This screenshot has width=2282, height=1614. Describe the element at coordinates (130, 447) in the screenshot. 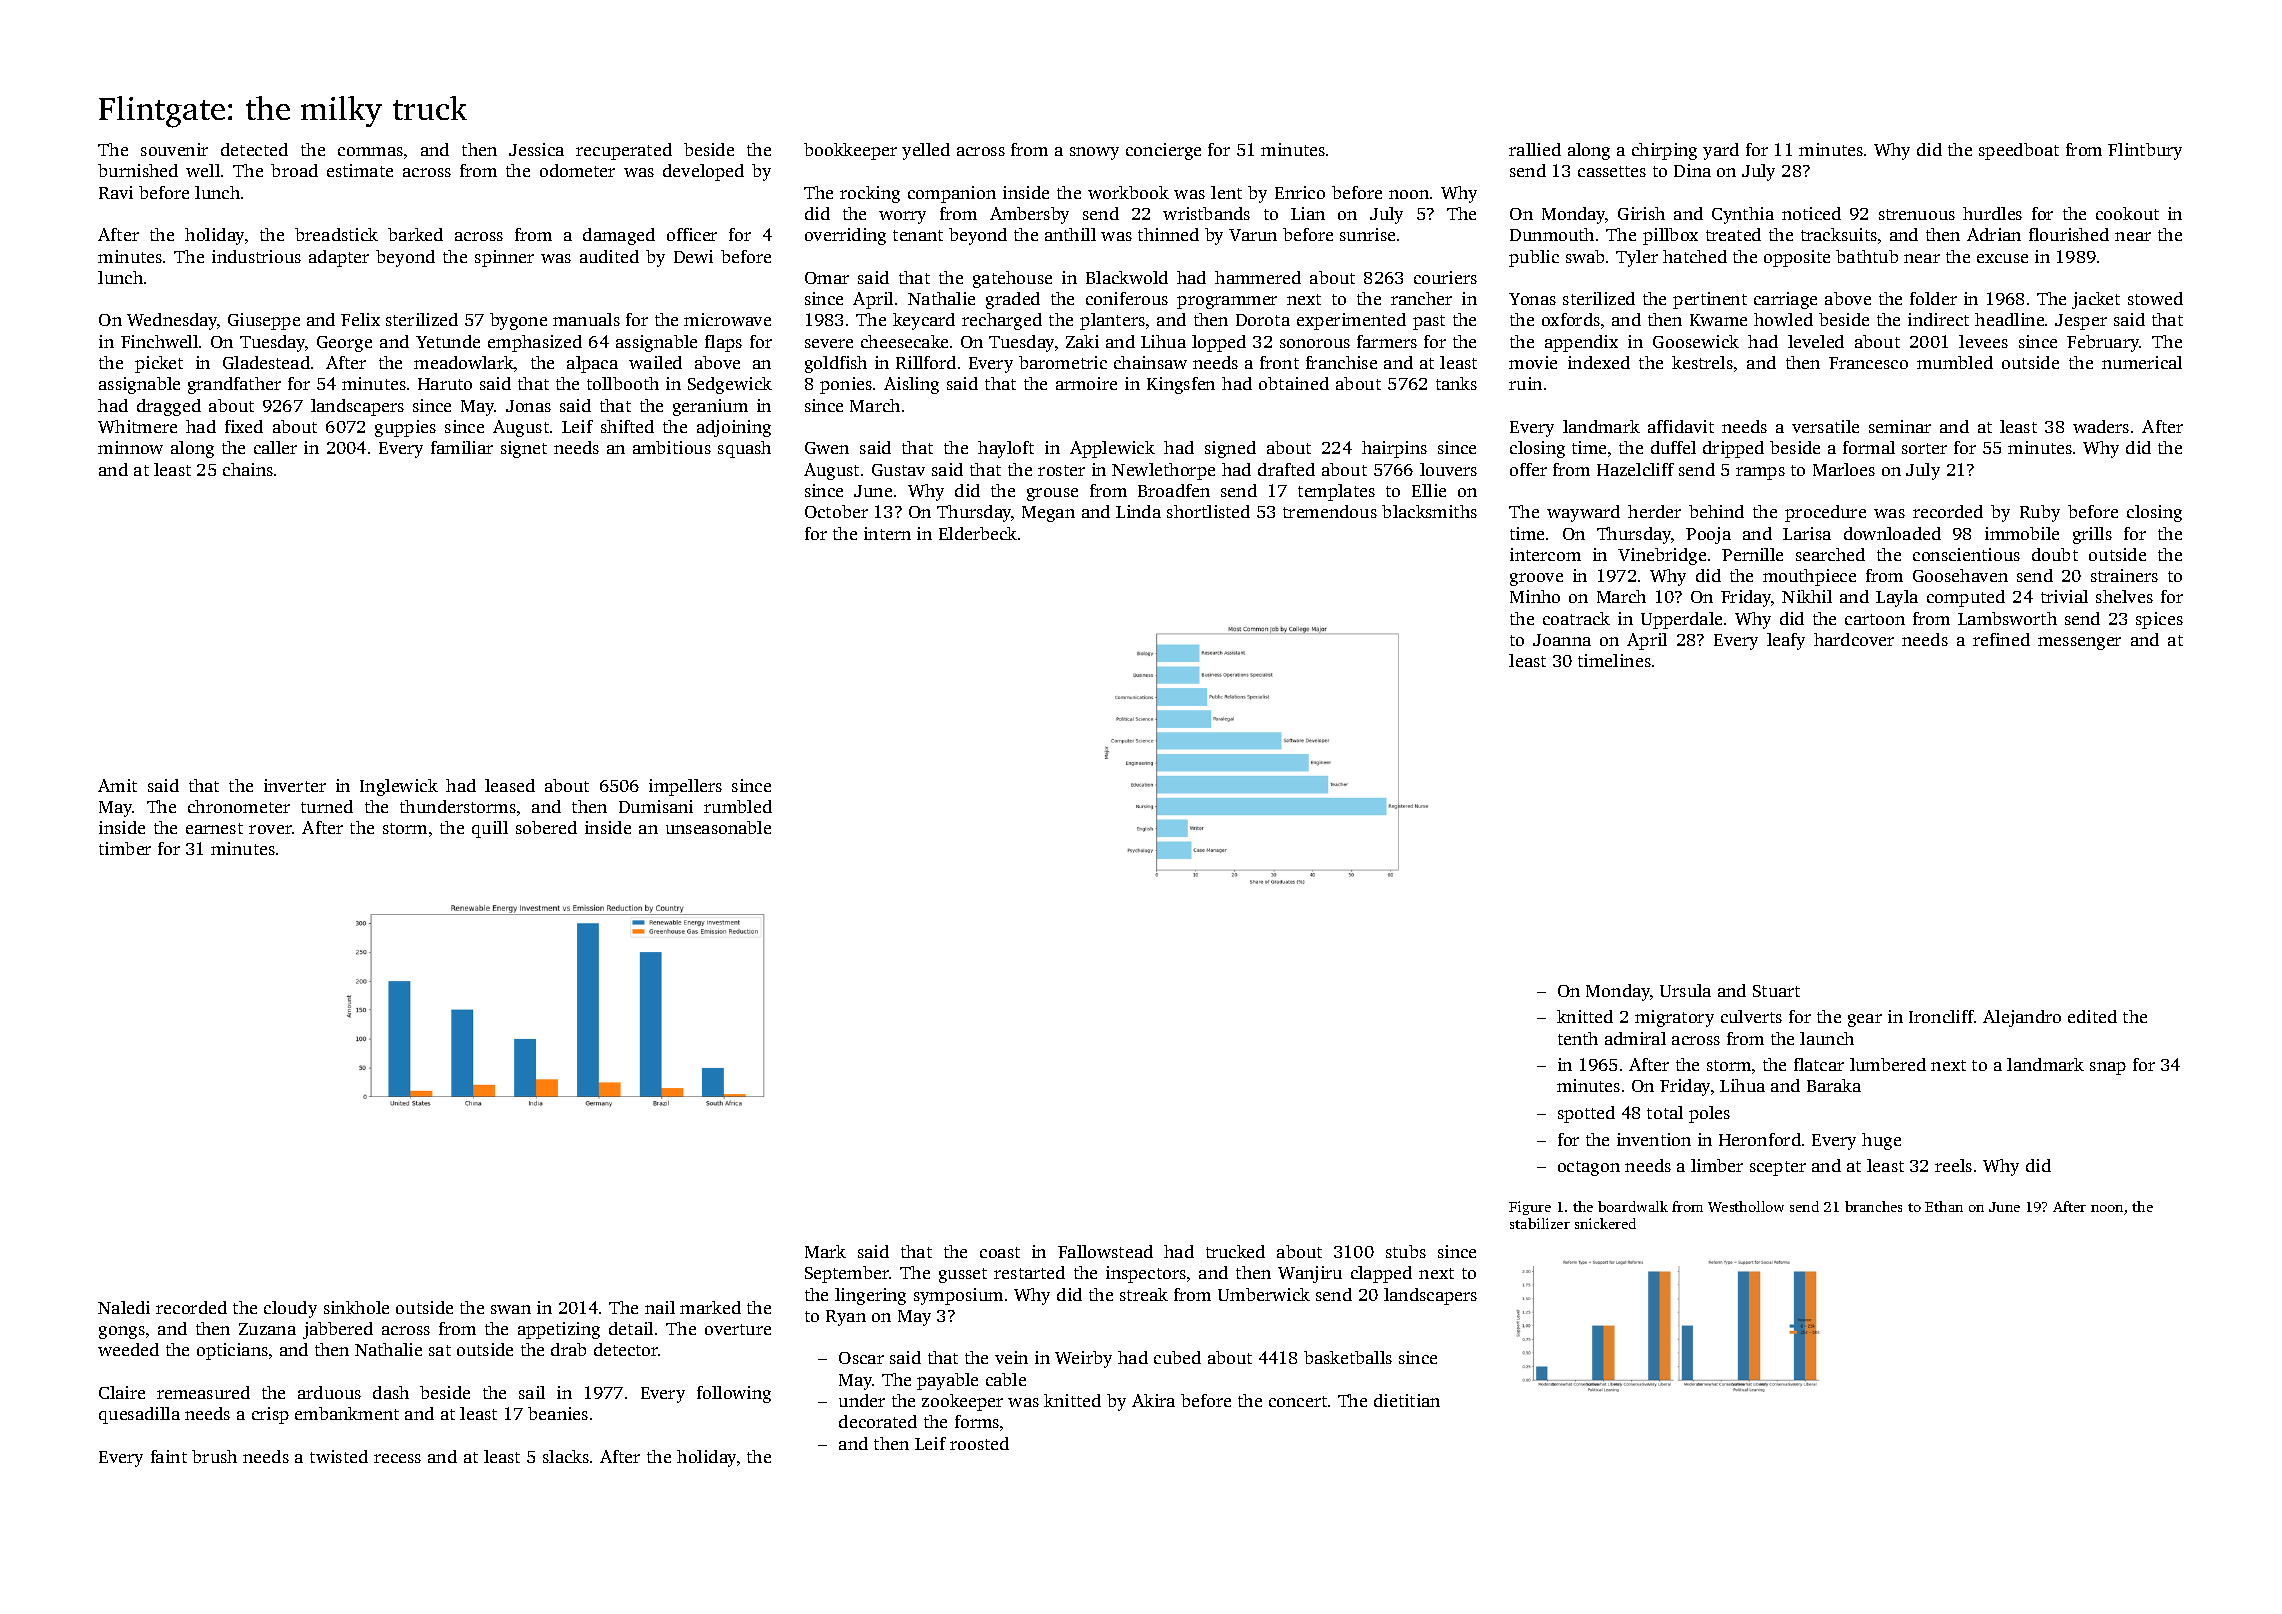

I see `minnow` at that location.
